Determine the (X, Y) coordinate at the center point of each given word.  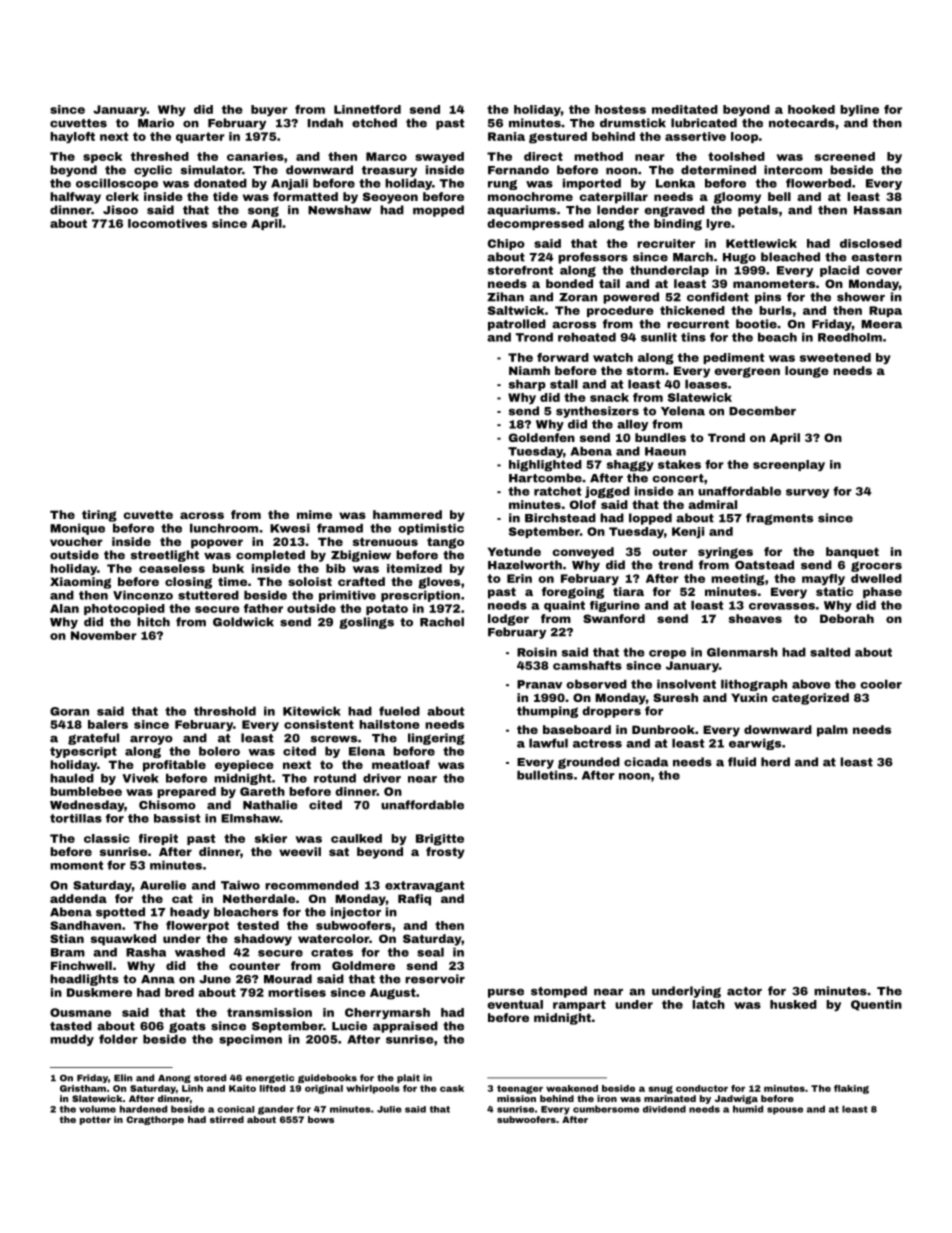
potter (95, 1120)
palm (832, 731)
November (104, 635)
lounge (807, 372)
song (263, 211)
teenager (520, 1089)
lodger (508, 620)
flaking (851, 1089)
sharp (527, 385)
